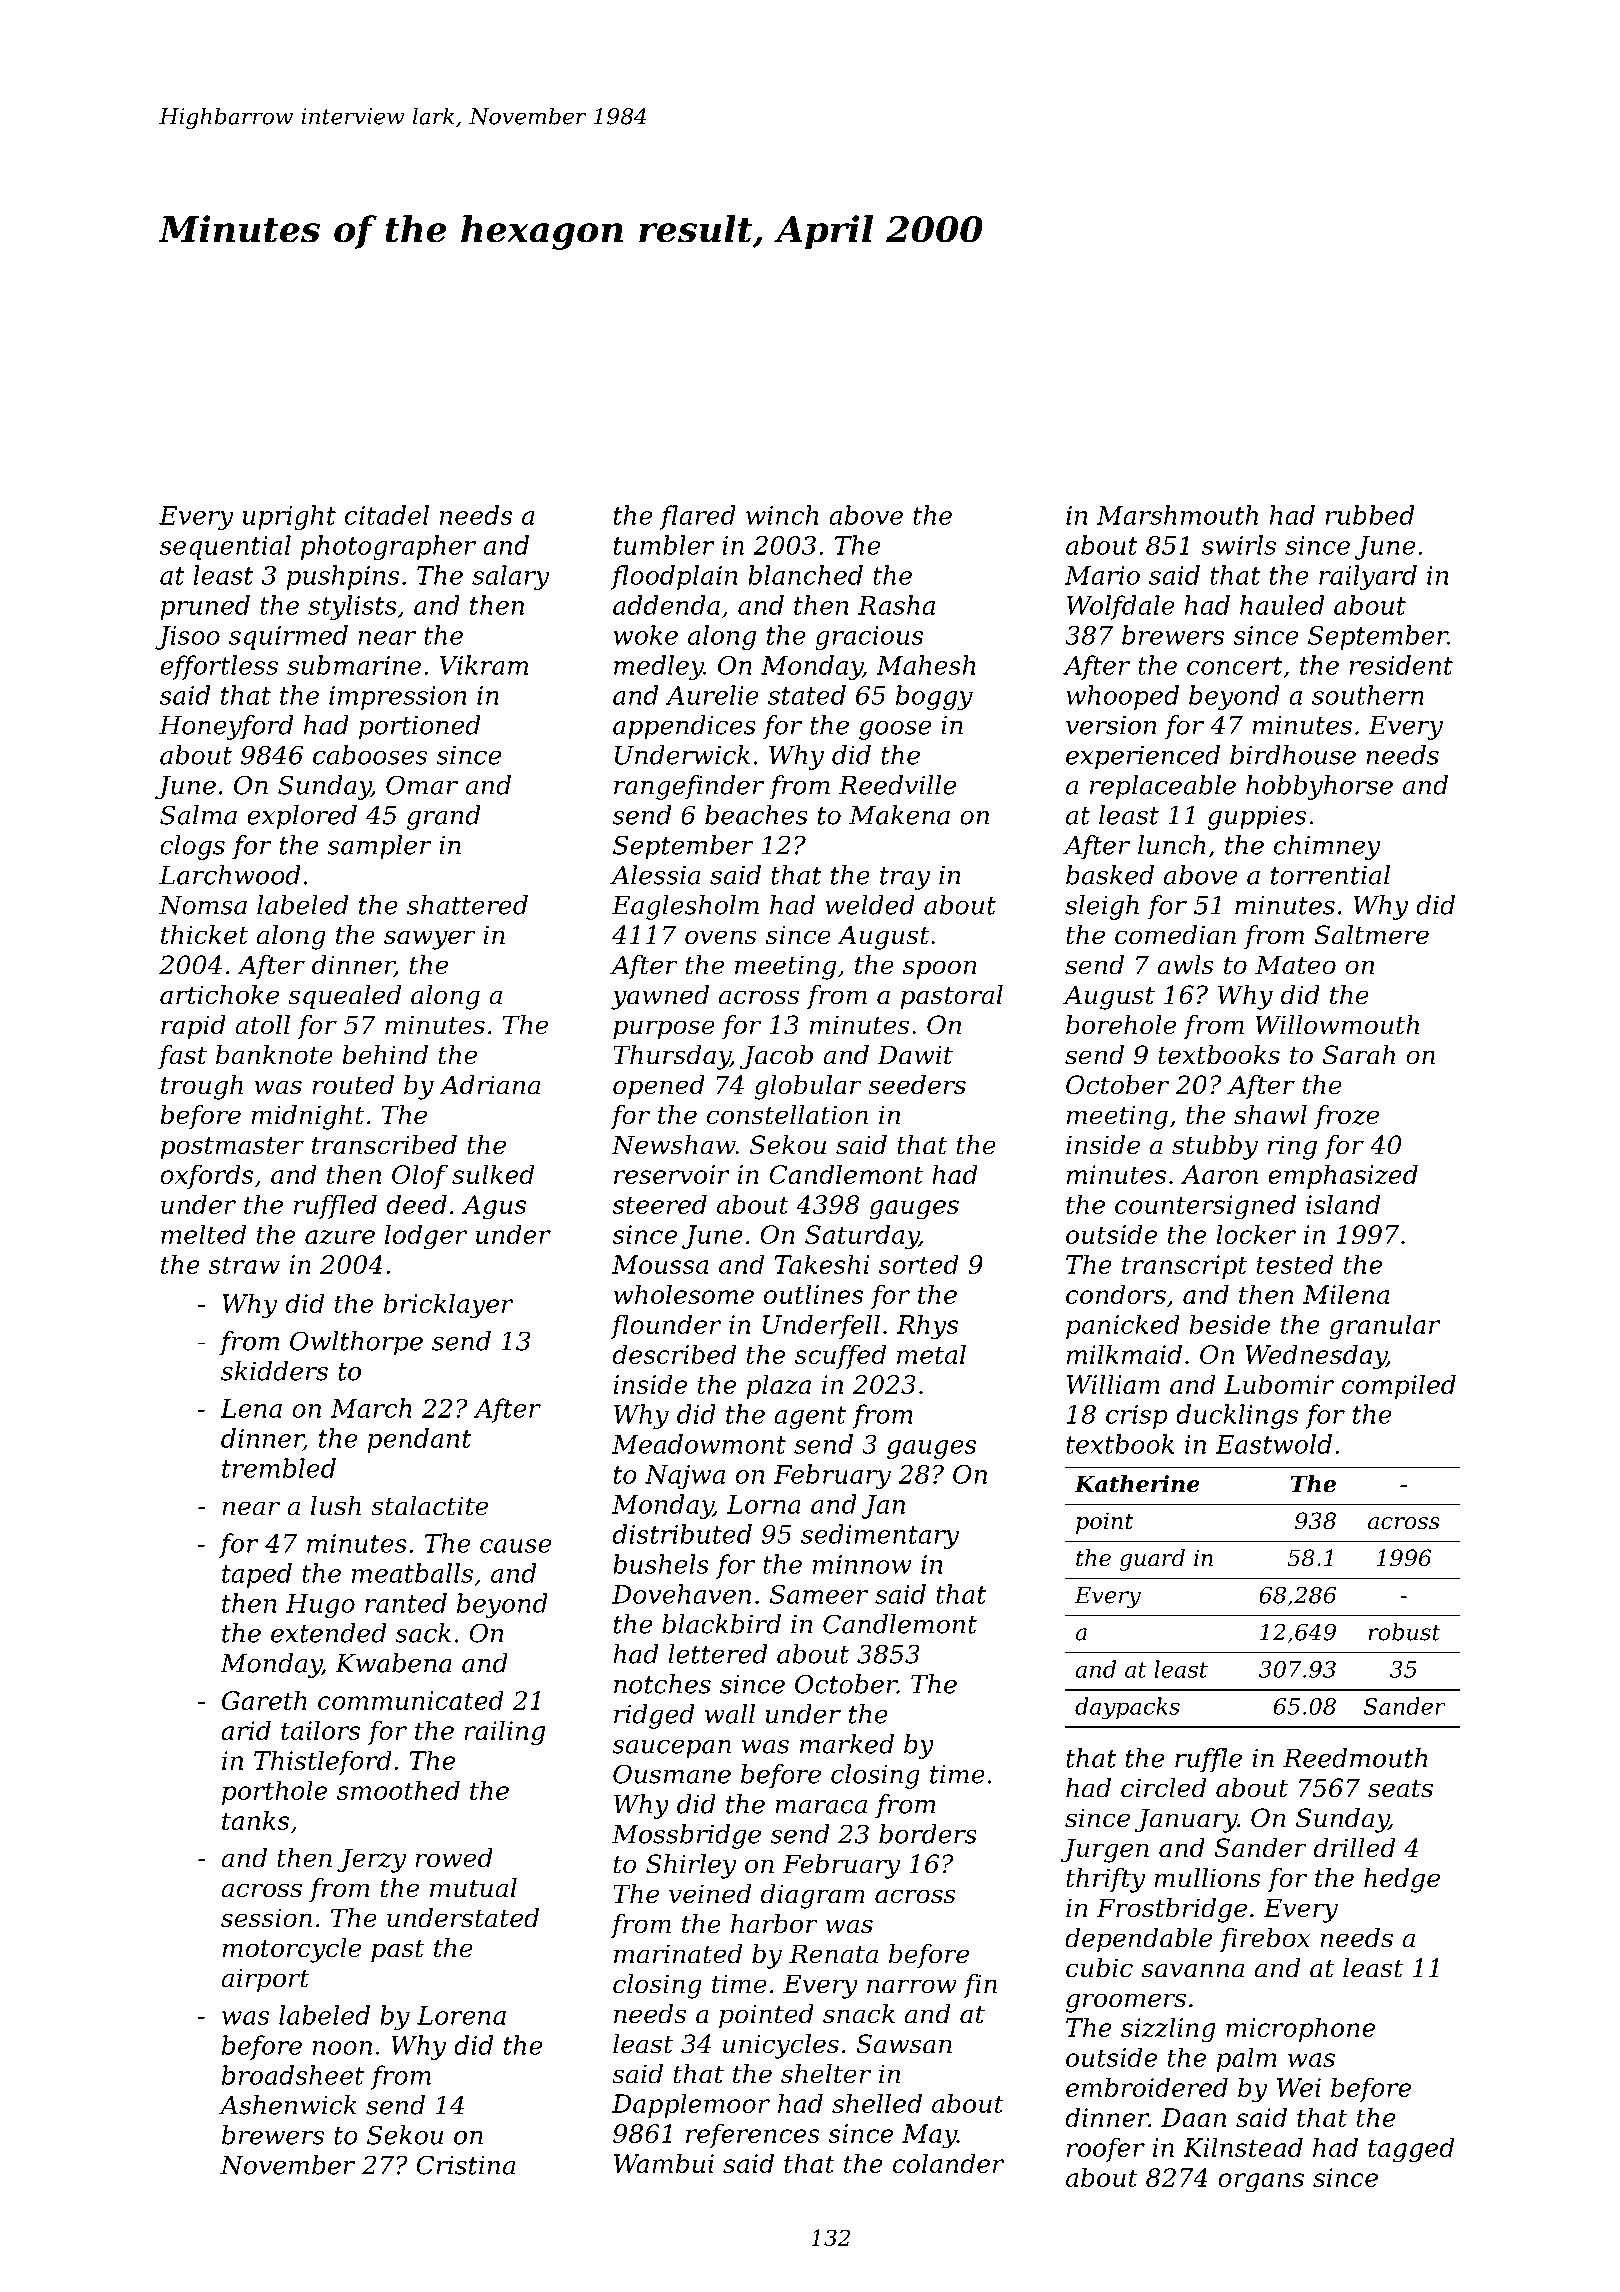 This screenshot has width=1620, height=2292. Describe the element at coordinates (927, 1327) in the screenshot. I see `Rhys` at that location.
